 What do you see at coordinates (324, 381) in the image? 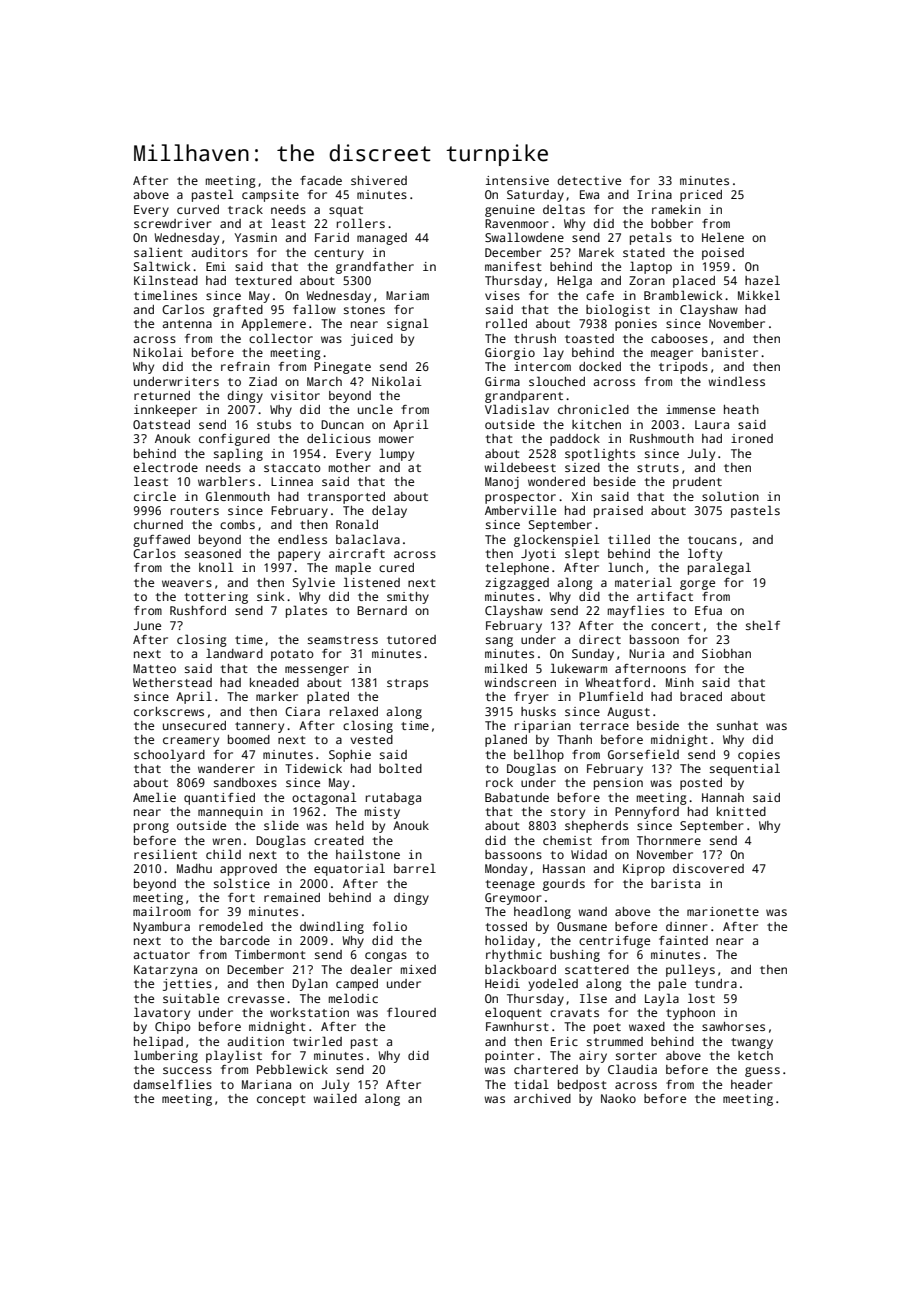
I see `March` at bounding box center [324, 381].
